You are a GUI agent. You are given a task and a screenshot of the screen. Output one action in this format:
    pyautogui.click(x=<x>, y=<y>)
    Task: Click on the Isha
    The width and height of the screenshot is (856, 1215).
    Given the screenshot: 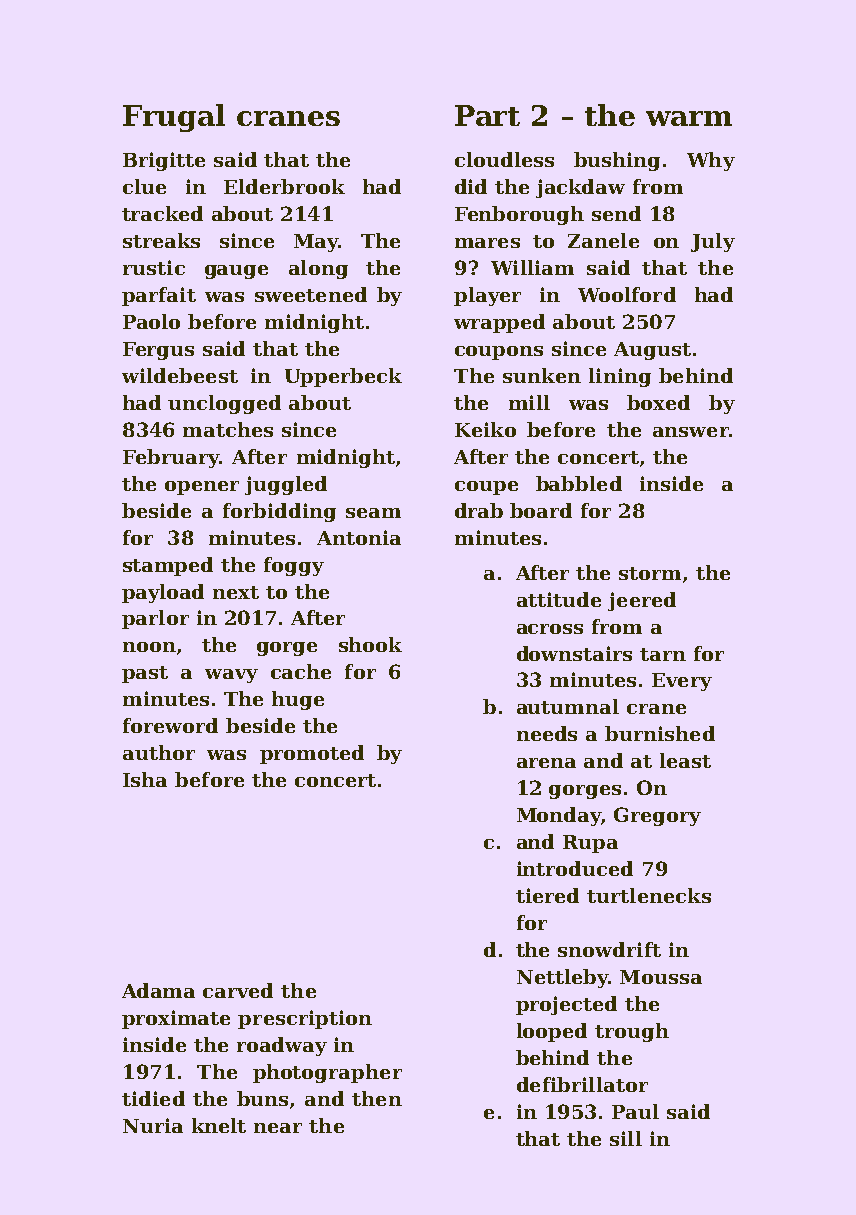 What is the action you would take?
    pyautogui.click(x=145, y=779)
